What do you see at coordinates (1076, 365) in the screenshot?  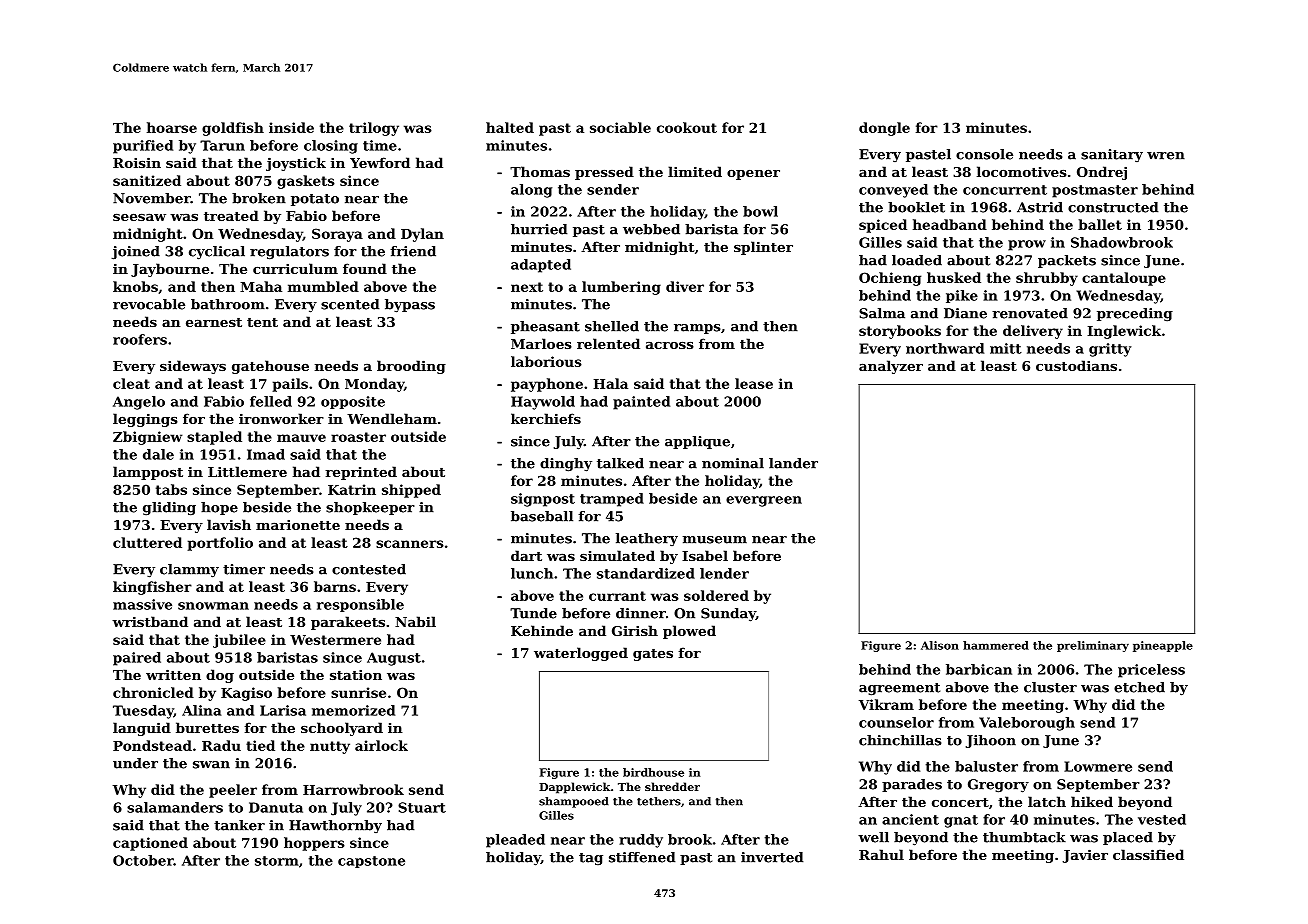 I see `custodians` at bounding box center [1076, 365].
